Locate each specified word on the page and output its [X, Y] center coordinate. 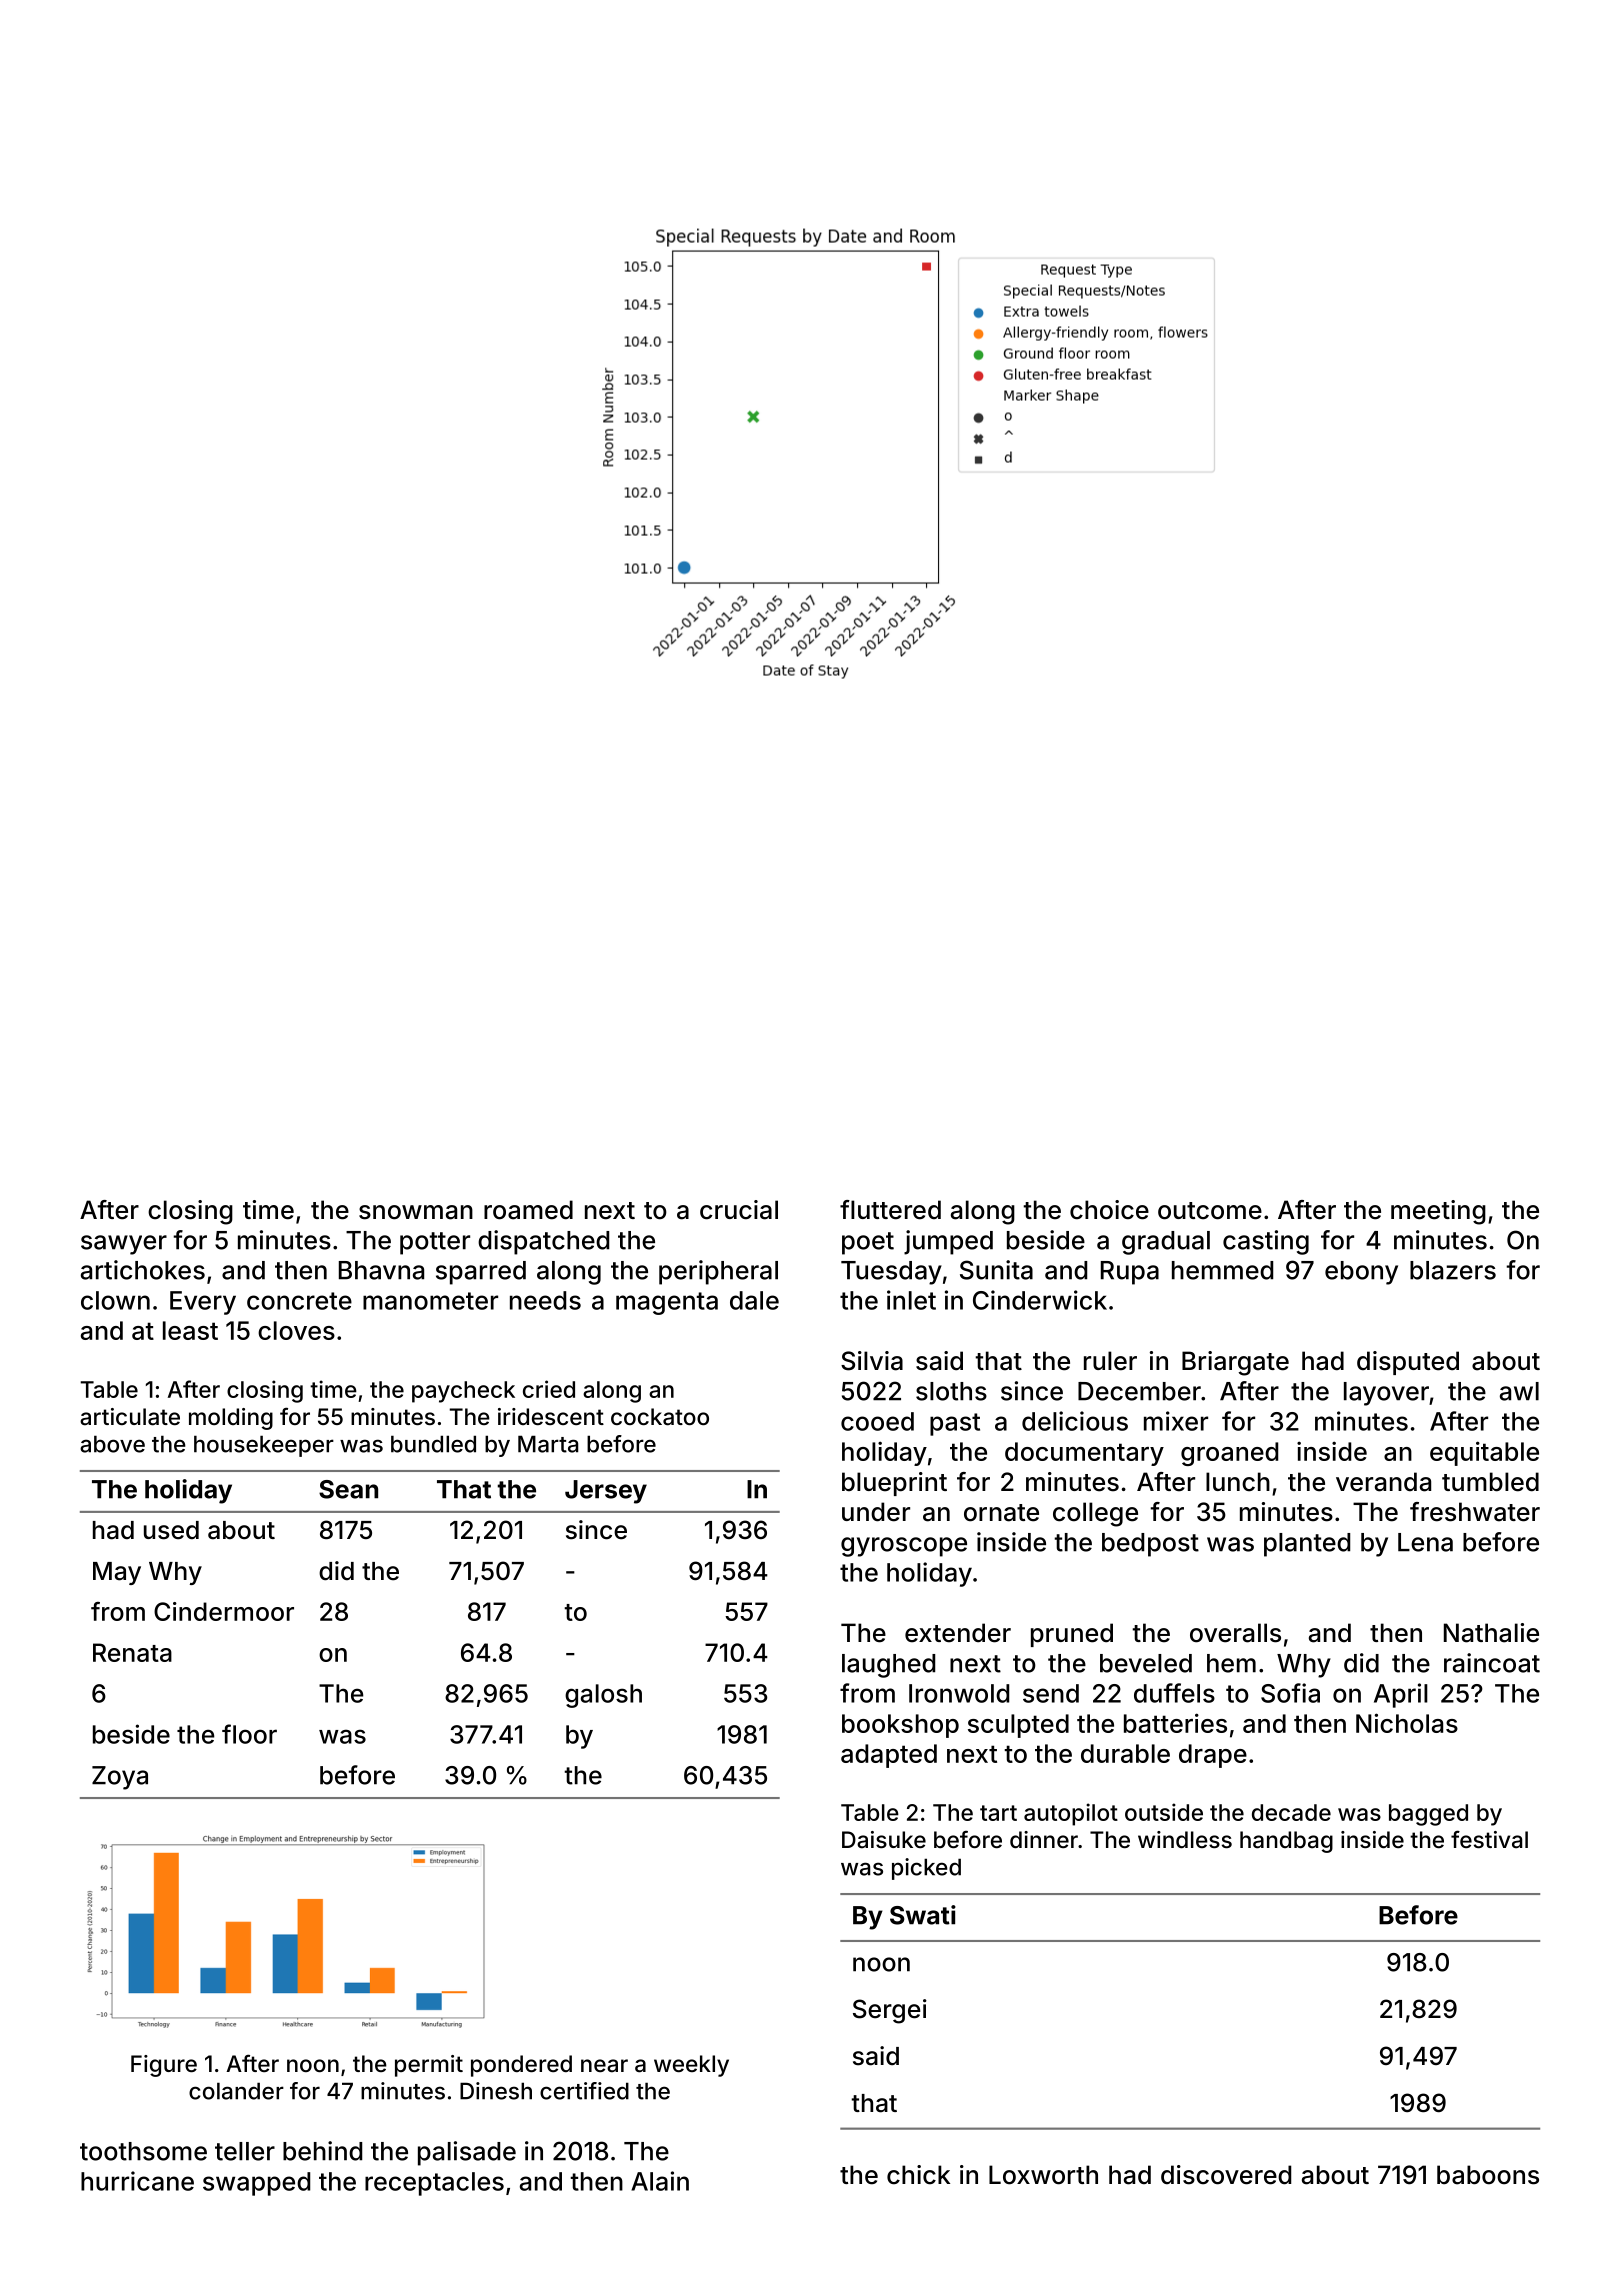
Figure [164, 2066]
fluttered [890, 1210]
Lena [1425, 1542]
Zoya [120, 1778]
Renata [132, 1652]
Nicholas [1407, 1723]
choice [1109, 1210]
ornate [1001, 1513]
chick [918, 2175]
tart [998, 1813]
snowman [416, 1212]
